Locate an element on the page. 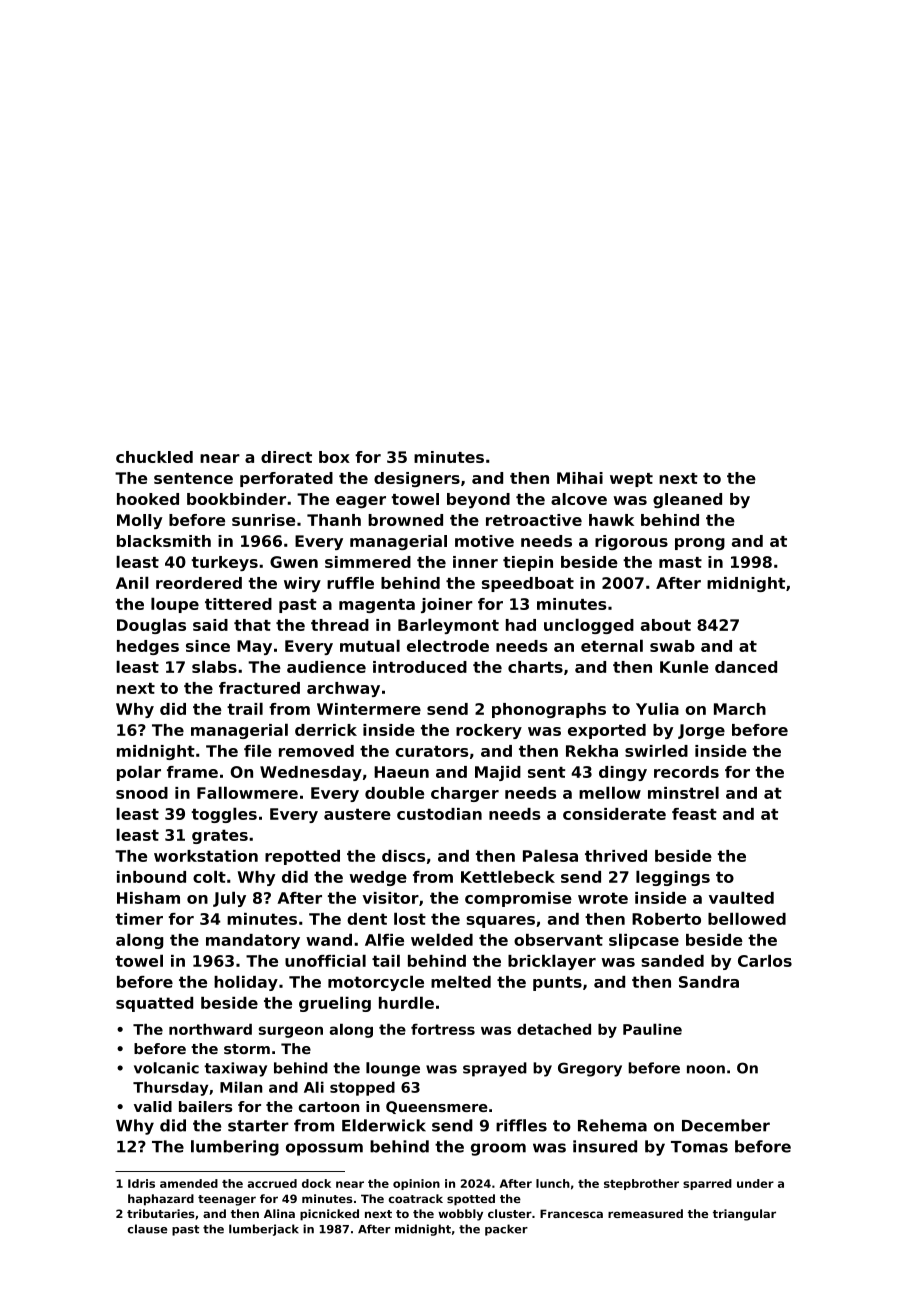 The height and width of the document is (1316, 908). vaulted is located at coordinates (741, 897).
